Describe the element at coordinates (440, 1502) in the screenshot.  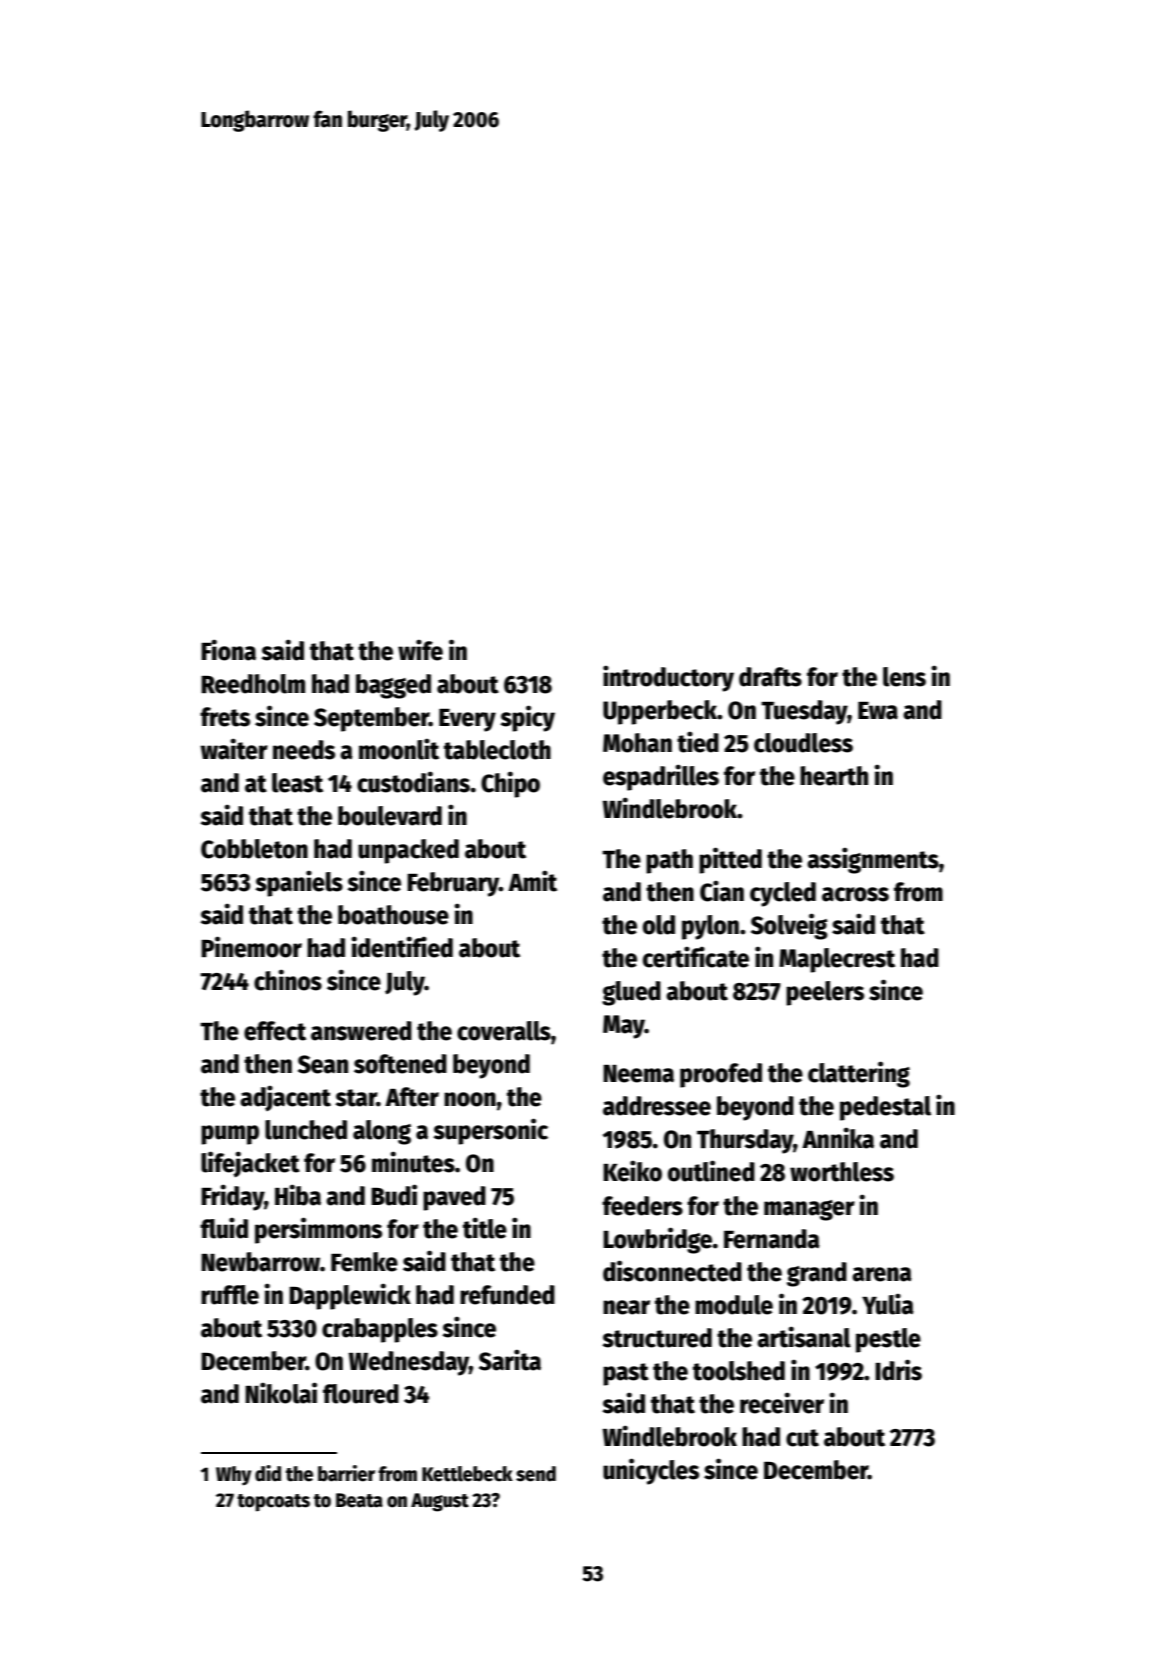
I see `August` at that location.
